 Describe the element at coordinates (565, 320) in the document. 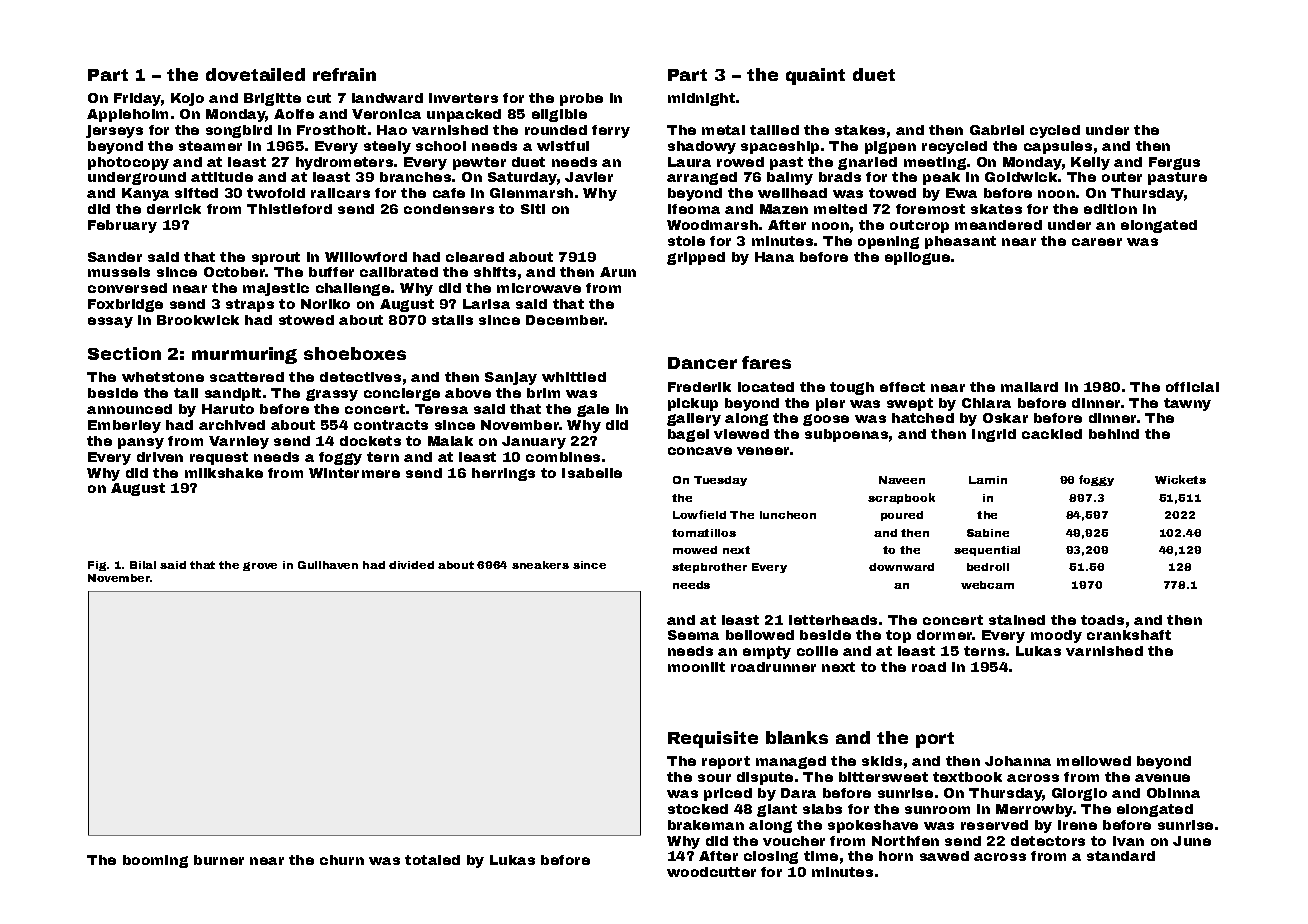

I see `December` at that location.
